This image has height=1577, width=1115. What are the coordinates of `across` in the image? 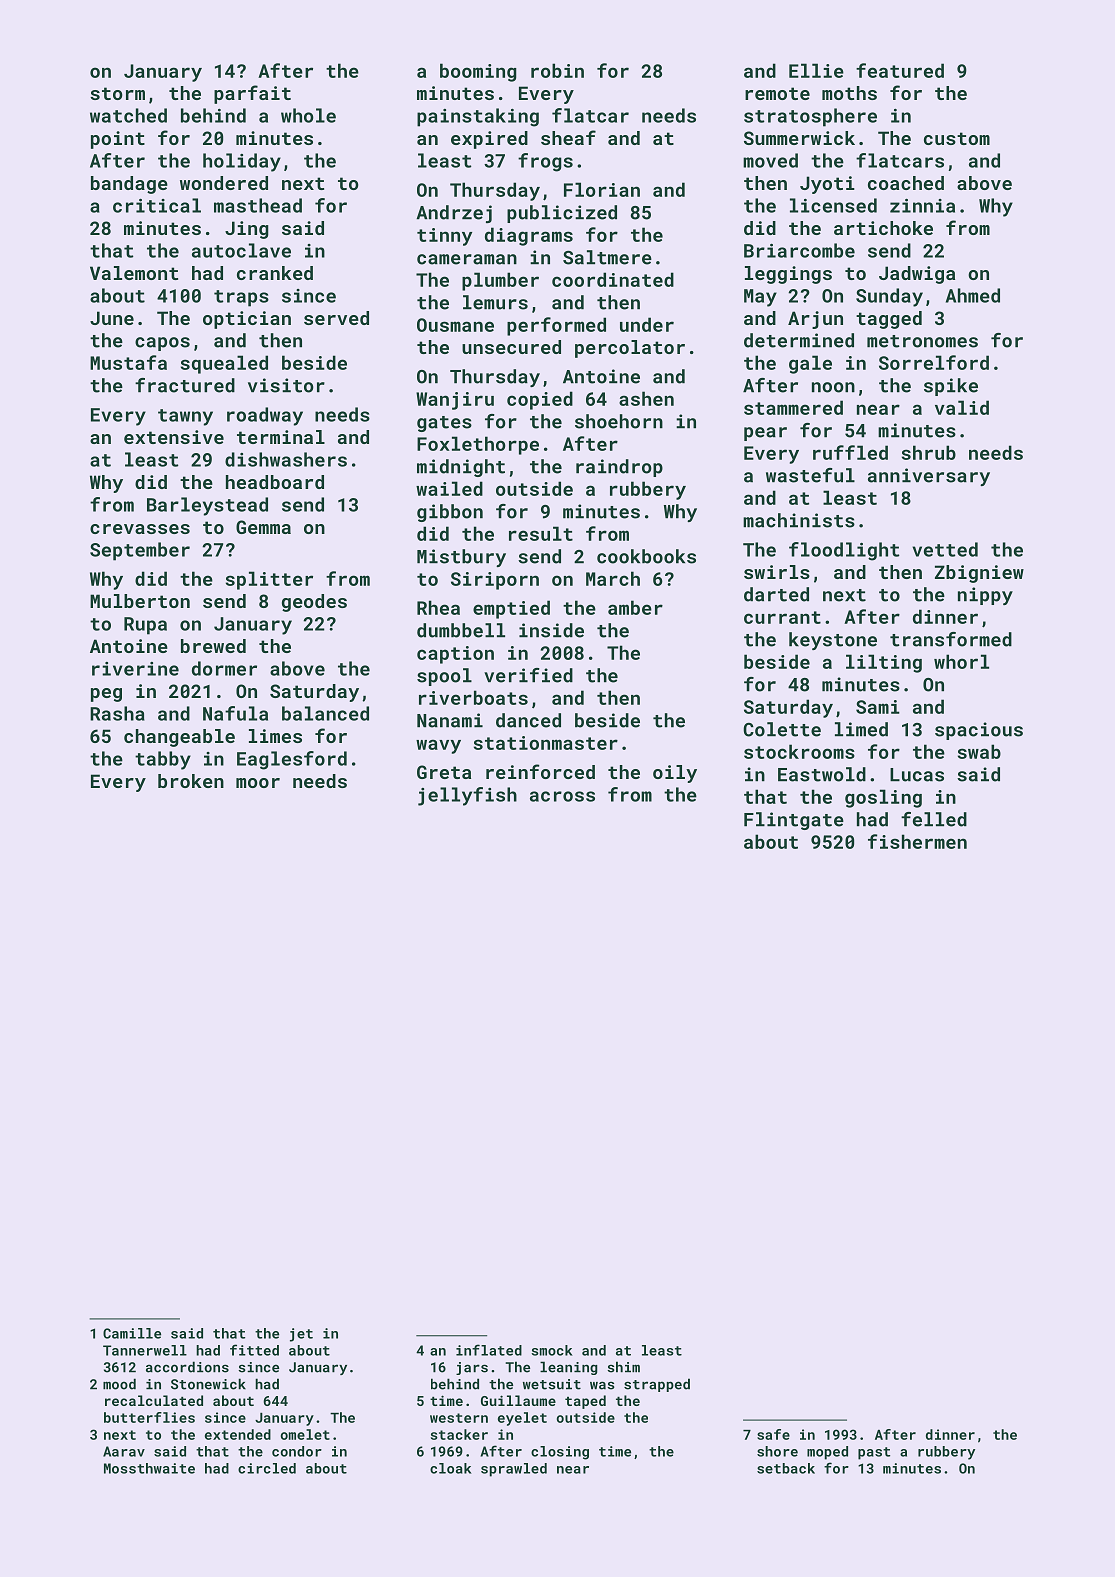 It's located at (562, 796).
